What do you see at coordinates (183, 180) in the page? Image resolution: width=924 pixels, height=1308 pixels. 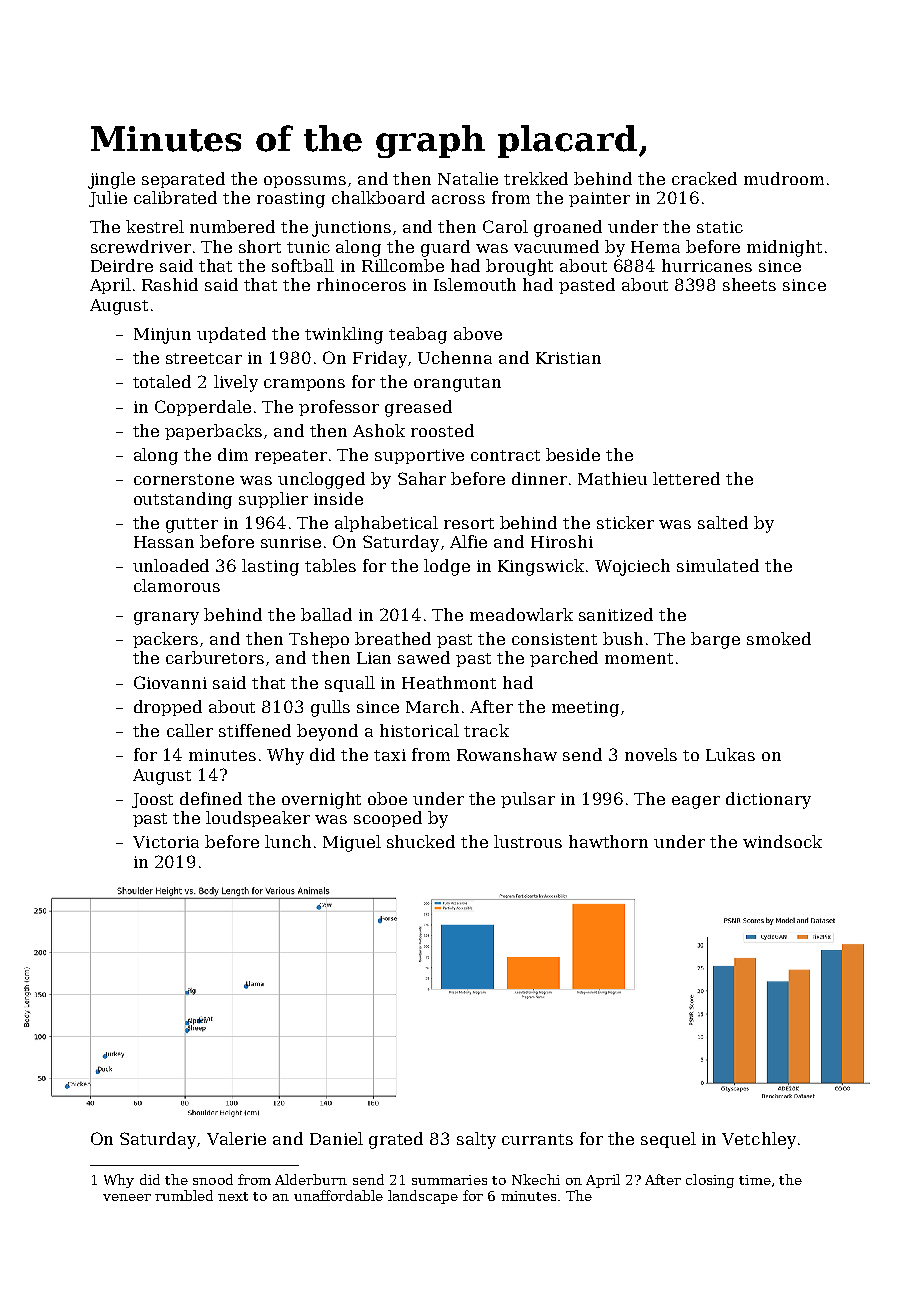 I see `separated` at bounding box center [183, 180].
